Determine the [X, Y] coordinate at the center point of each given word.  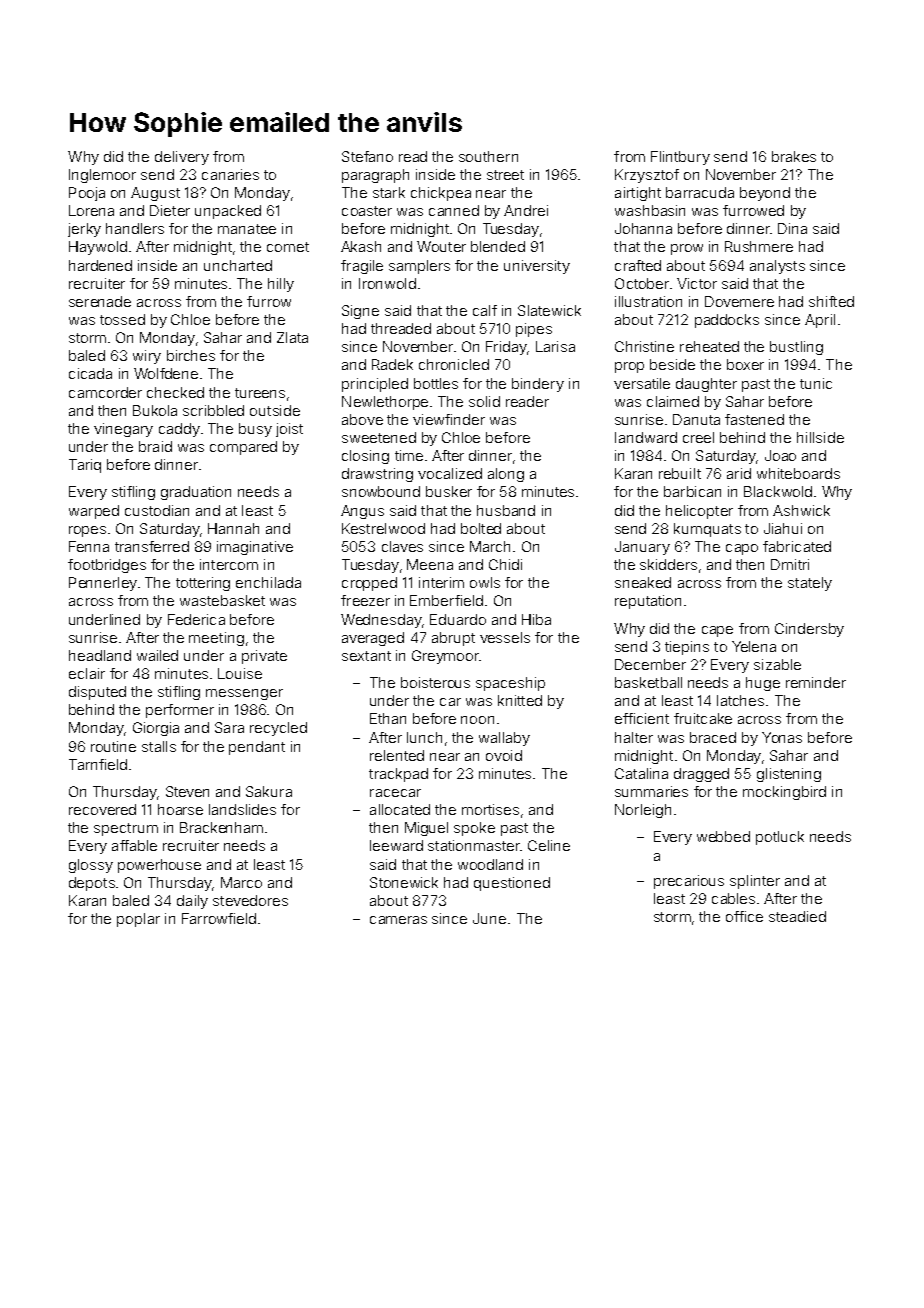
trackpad [398, 775]
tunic [816, 383]
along [506, 475]
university [537, 267]
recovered [102, 809]
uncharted [238, 265]
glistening [789, 775]
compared [243, 448]
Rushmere [759, 246]
